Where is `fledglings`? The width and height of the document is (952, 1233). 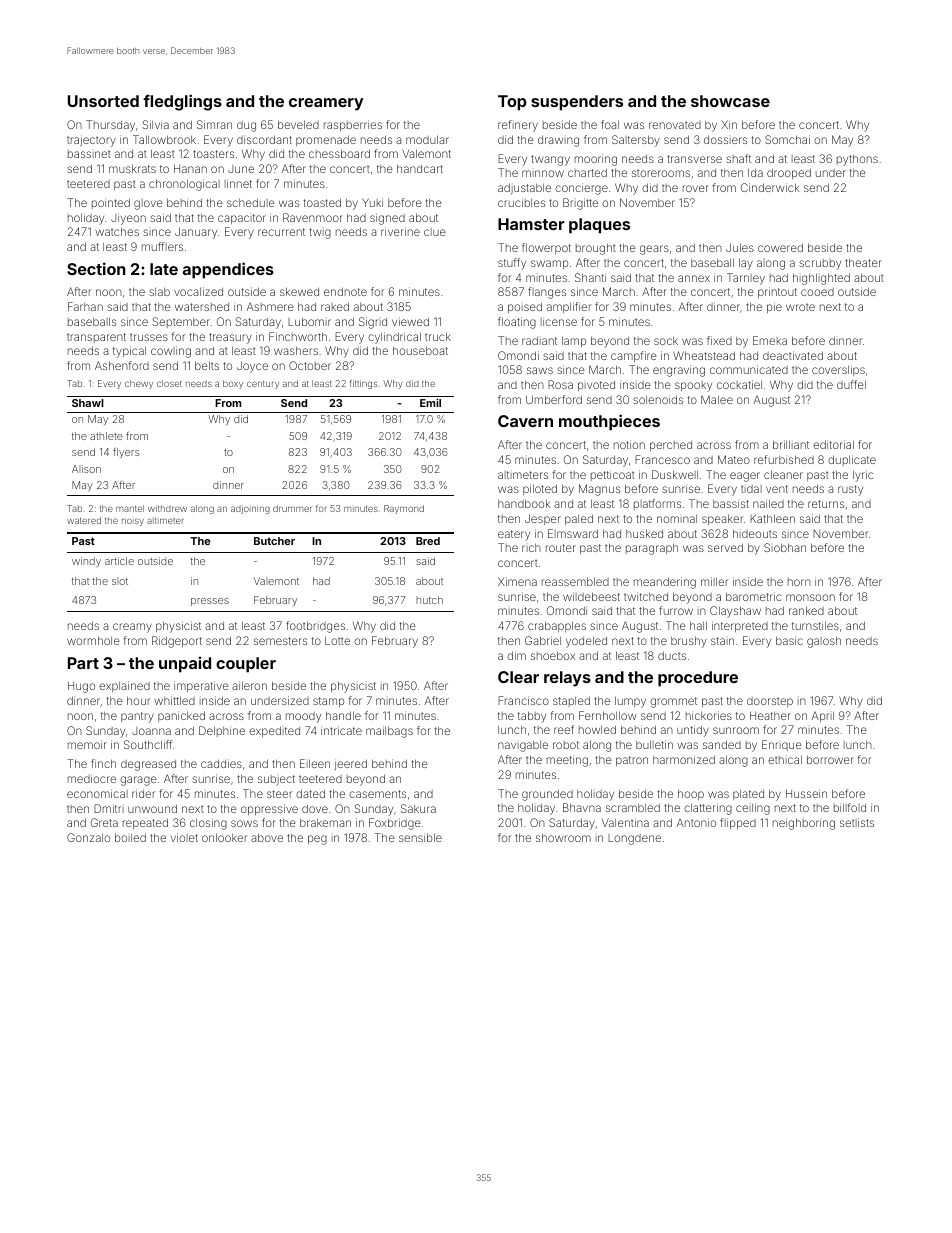 fledglings is located at coordinates (182, 102).
